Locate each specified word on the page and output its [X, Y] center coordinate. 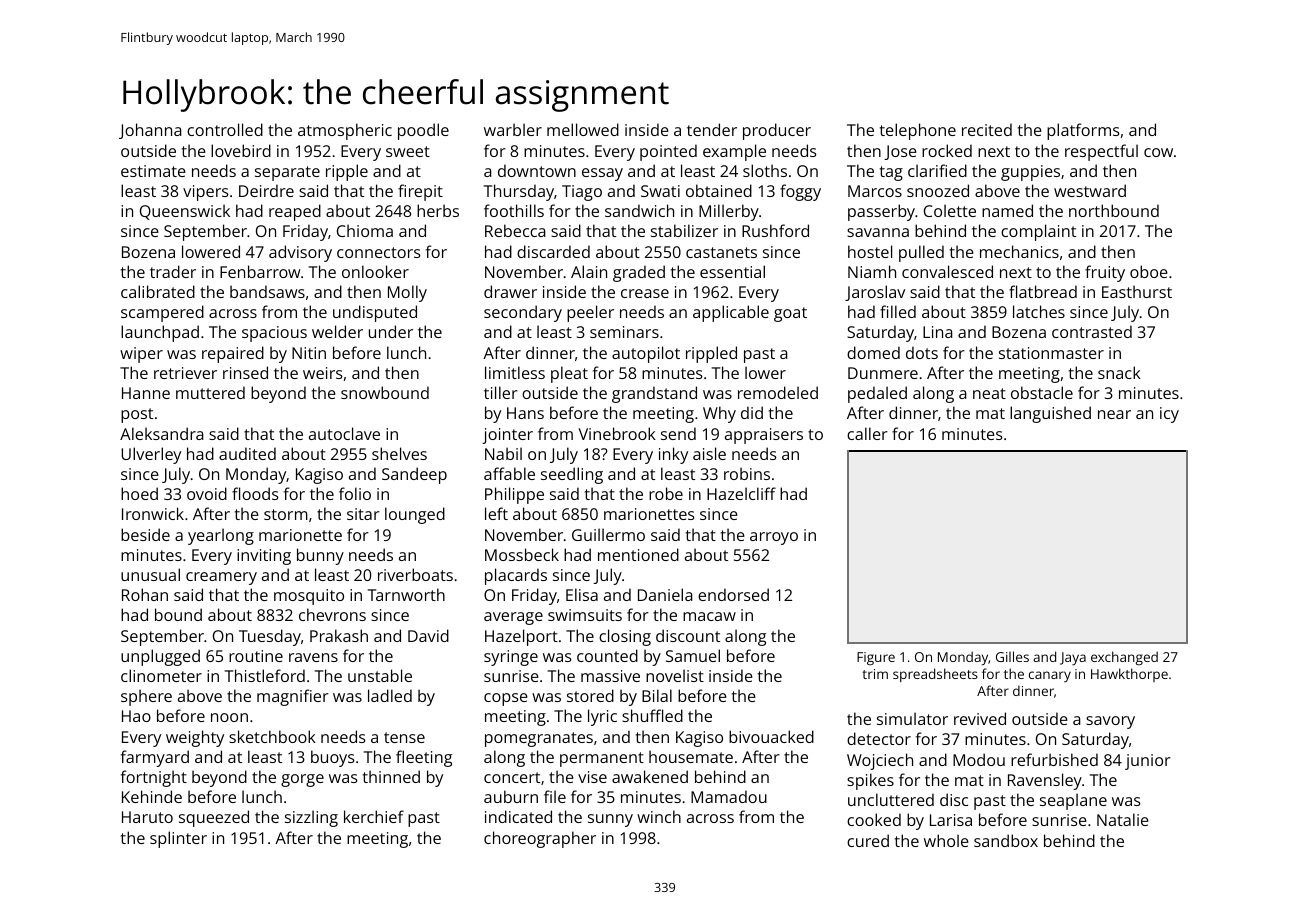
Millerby [729, 212]
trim [875, 674]
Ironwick [153, 513]
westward [1090, 190]
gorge [302, 780]
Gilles [1012, 656]
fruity [1105, 273]
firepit [420, 192]
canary [1050, 676]
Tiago [582, 193]
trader [173, 271]
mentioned [638, 554]
